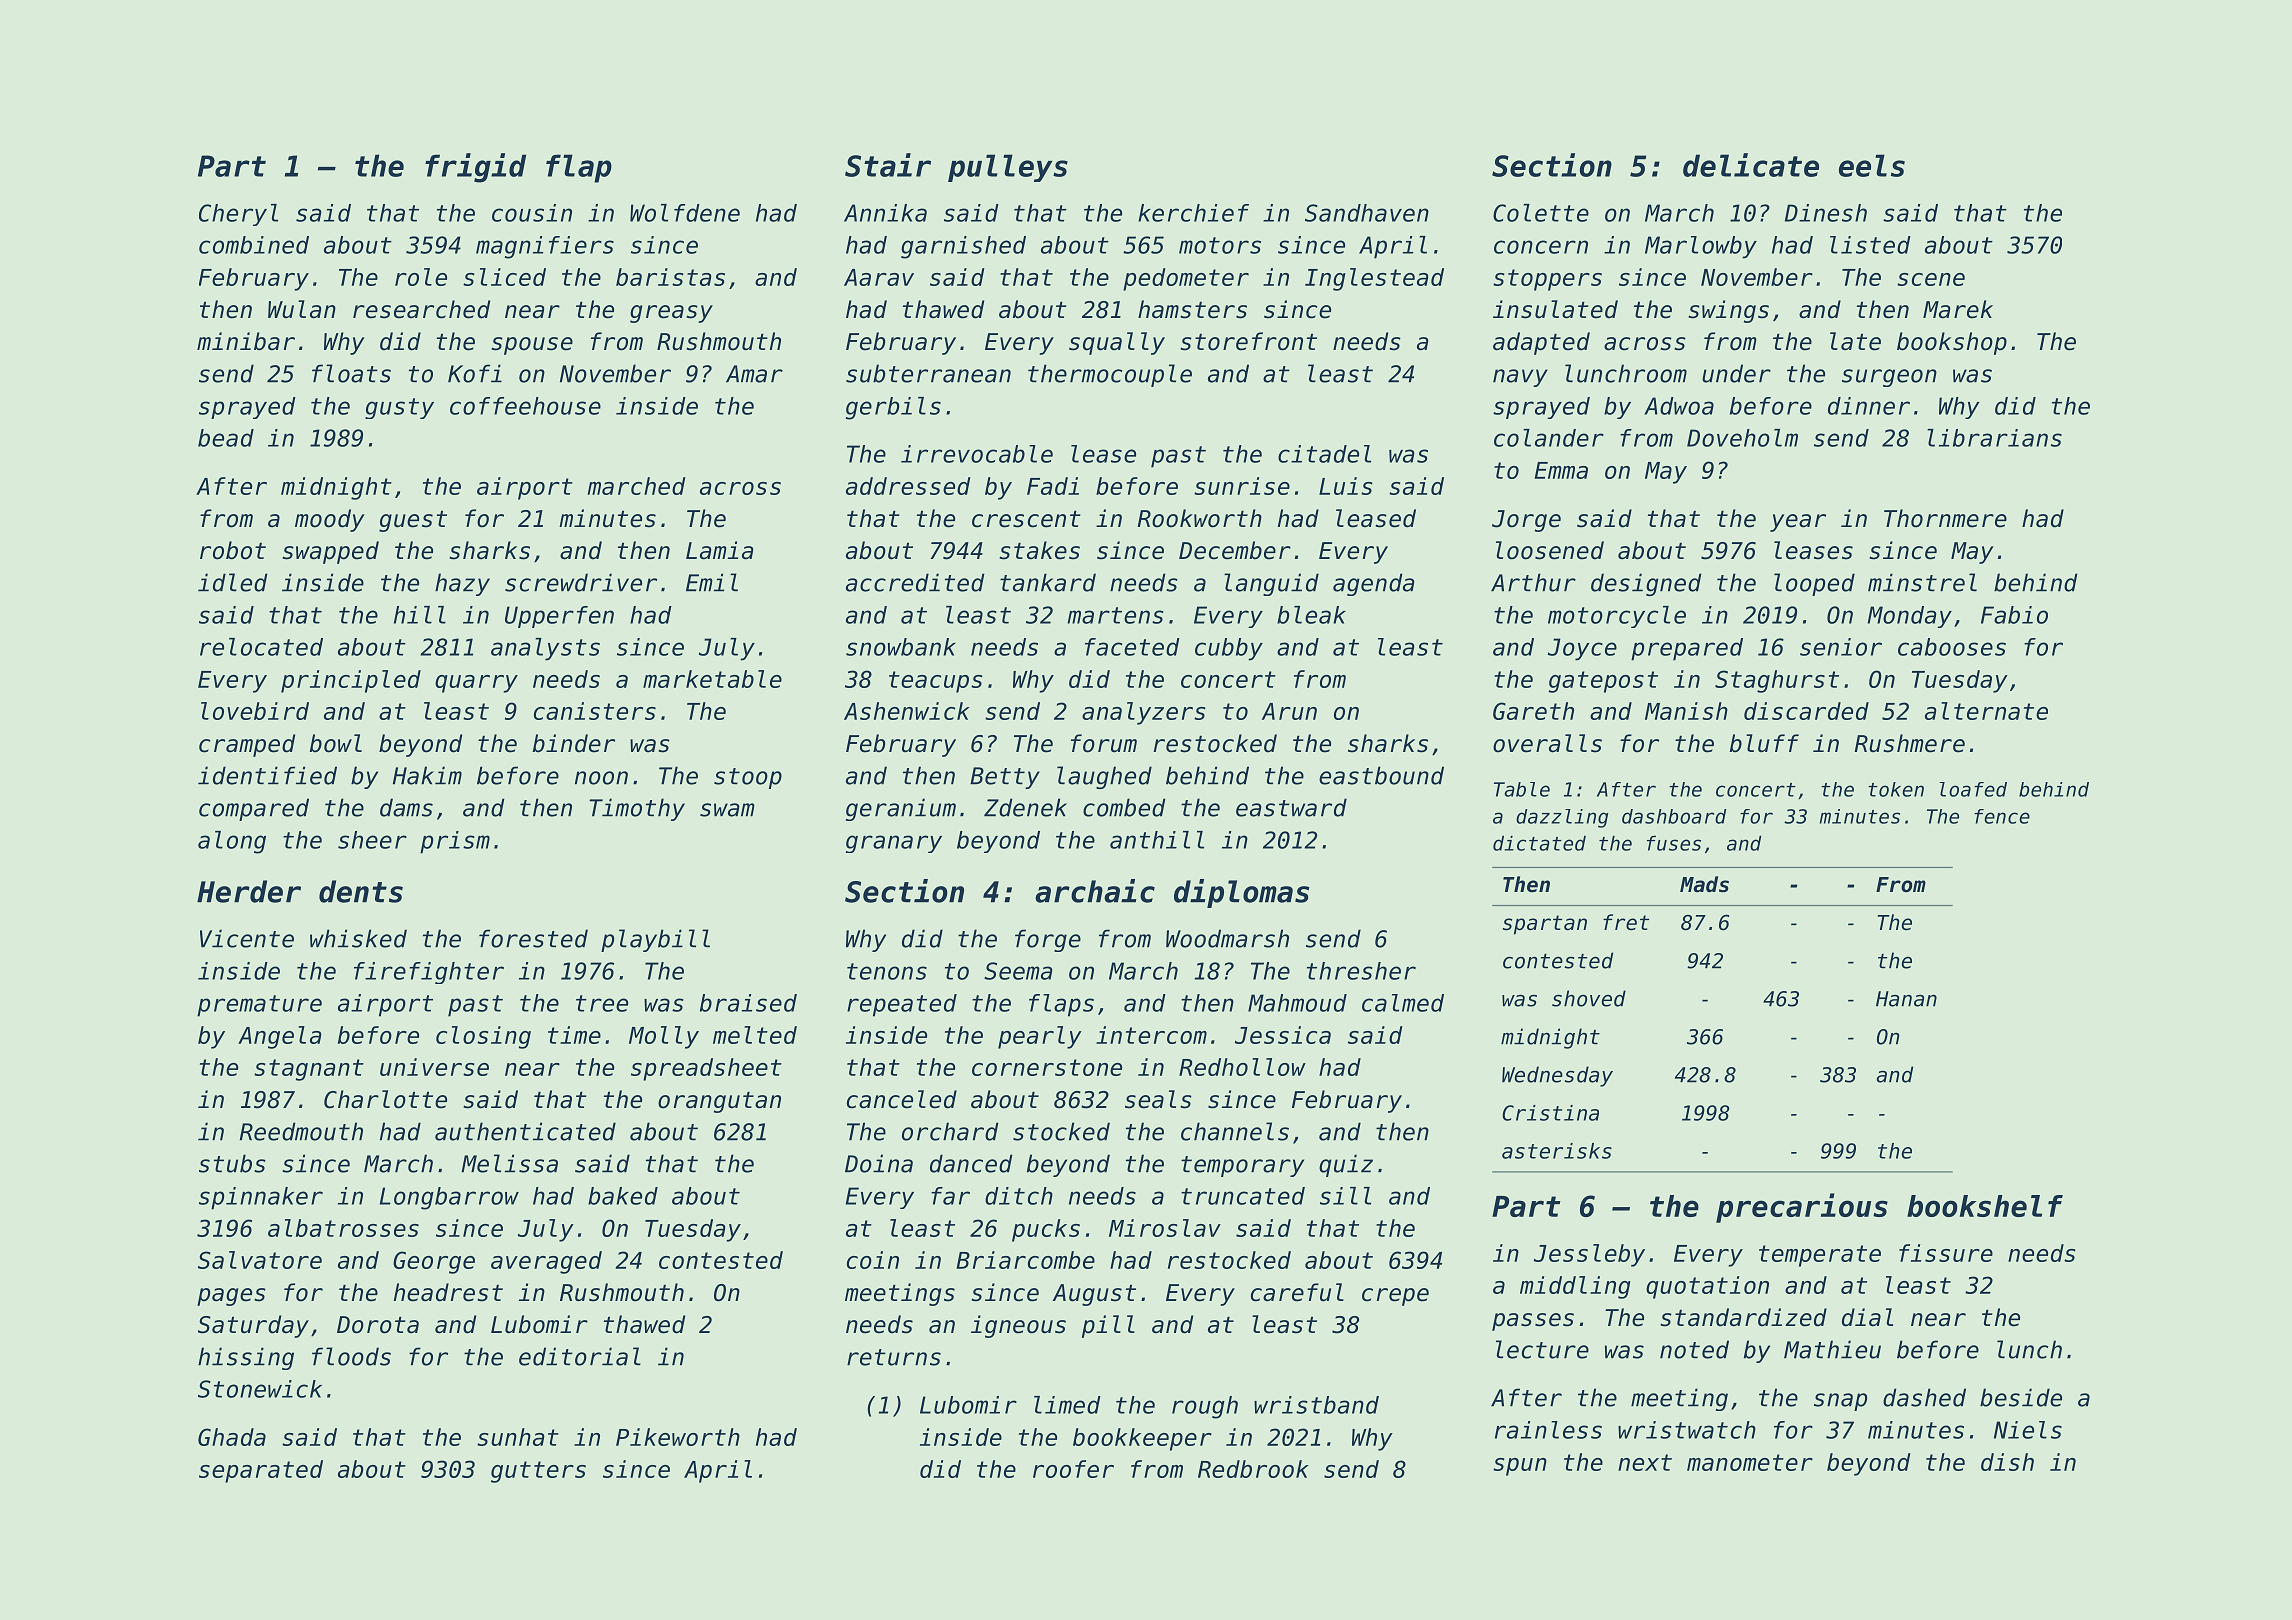  What do you see at coordinates (475, 168) in the screenshot?
I see `frigid` at bounding box center [475, 168].
